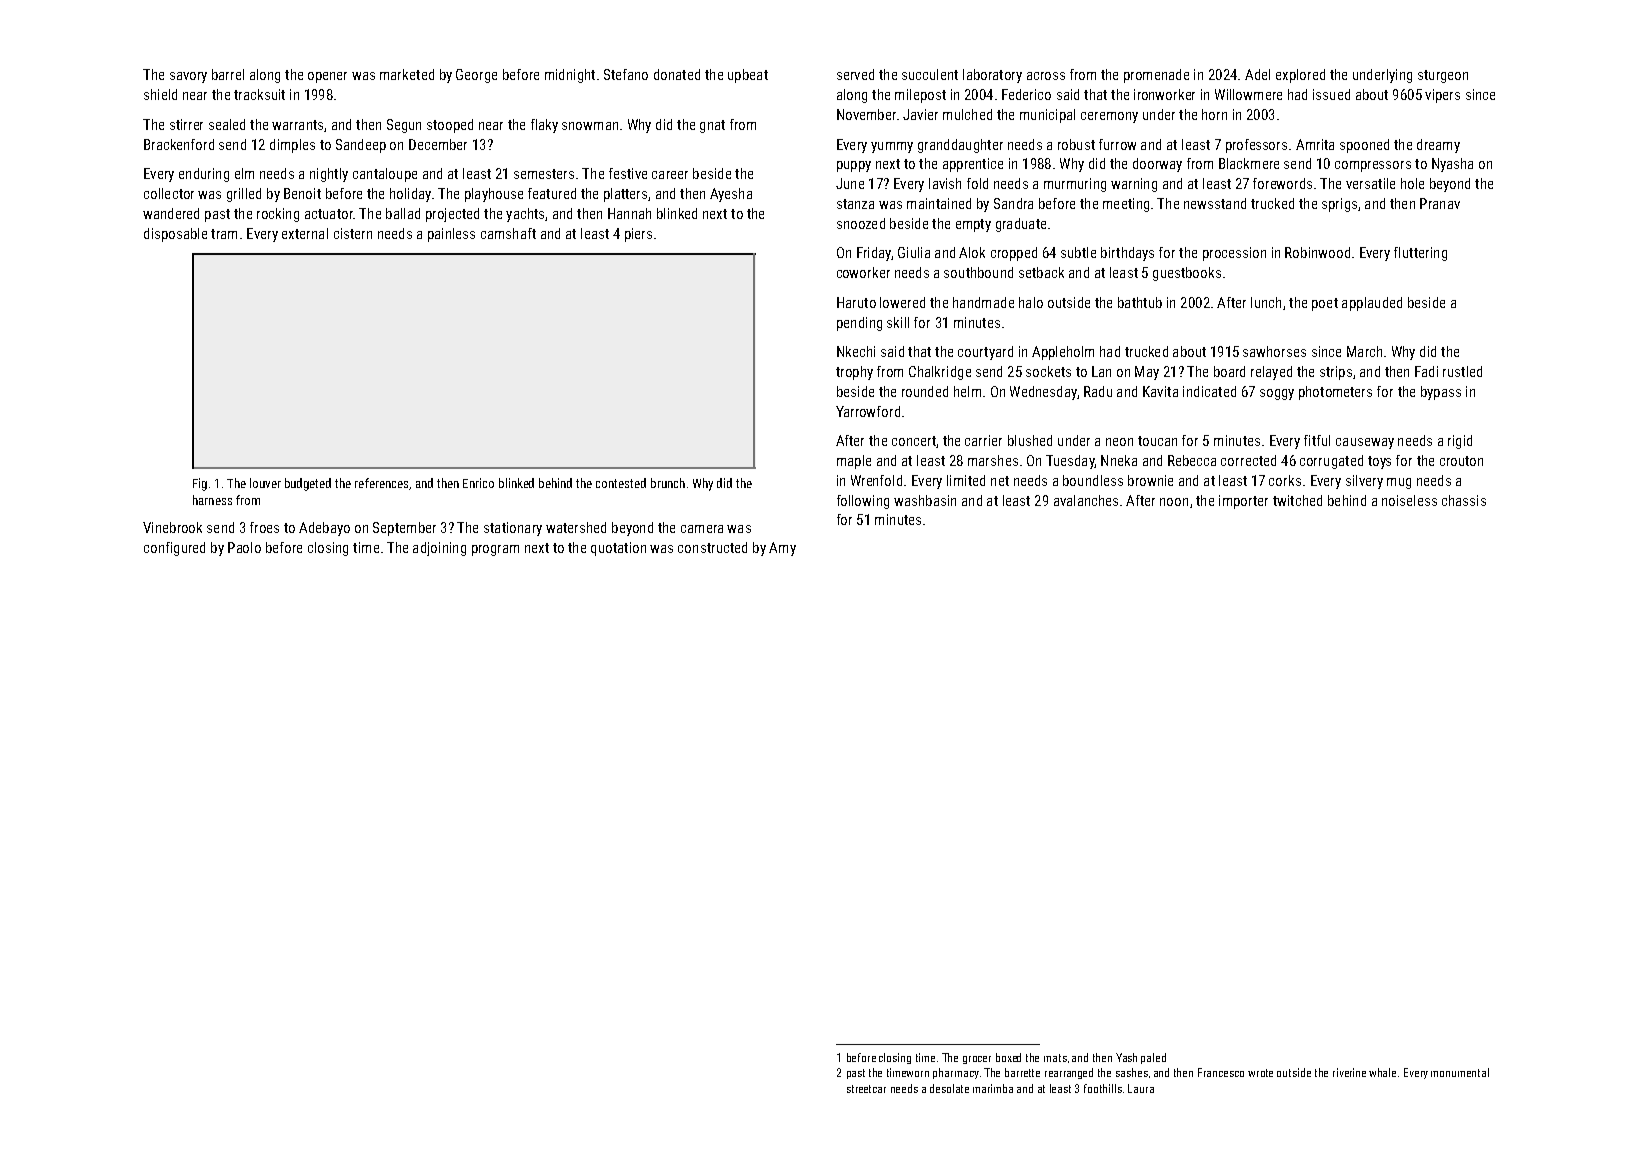 Image resolution: width=1640 pixels, height=1160 pixels. I want to click on streetcar, so click(866, 1089).
